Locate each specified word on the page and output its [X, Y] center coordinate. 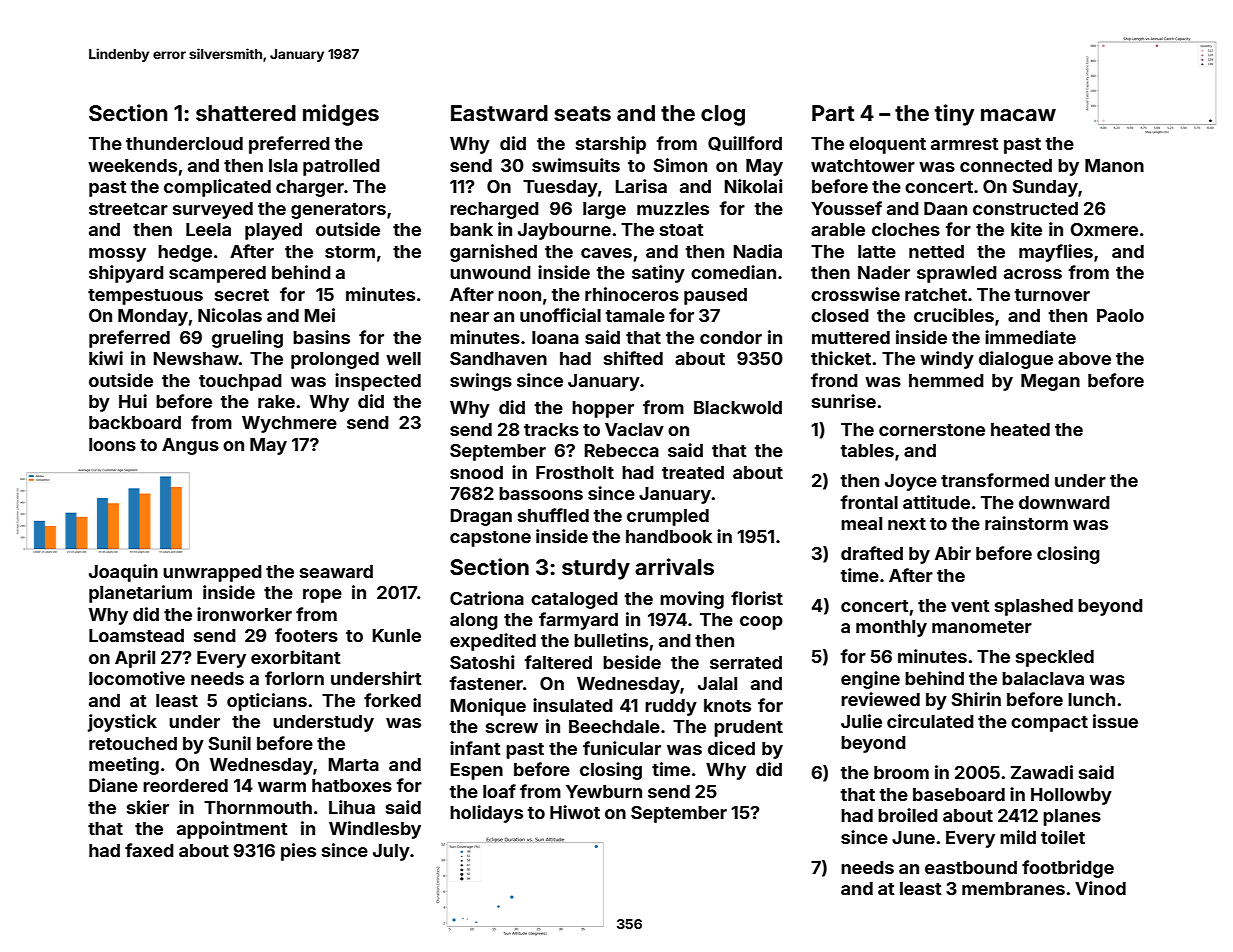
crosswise [855, 294]
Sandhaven [498, 358]
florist [757, 598]
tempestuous [145, 297]
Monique [488, 707]
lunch [1091, 699]
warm [282, 787]
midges [341, 115]
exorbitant [295, 657]
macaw [1018, 115]
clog [723, 115]
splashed [1034, 607]
